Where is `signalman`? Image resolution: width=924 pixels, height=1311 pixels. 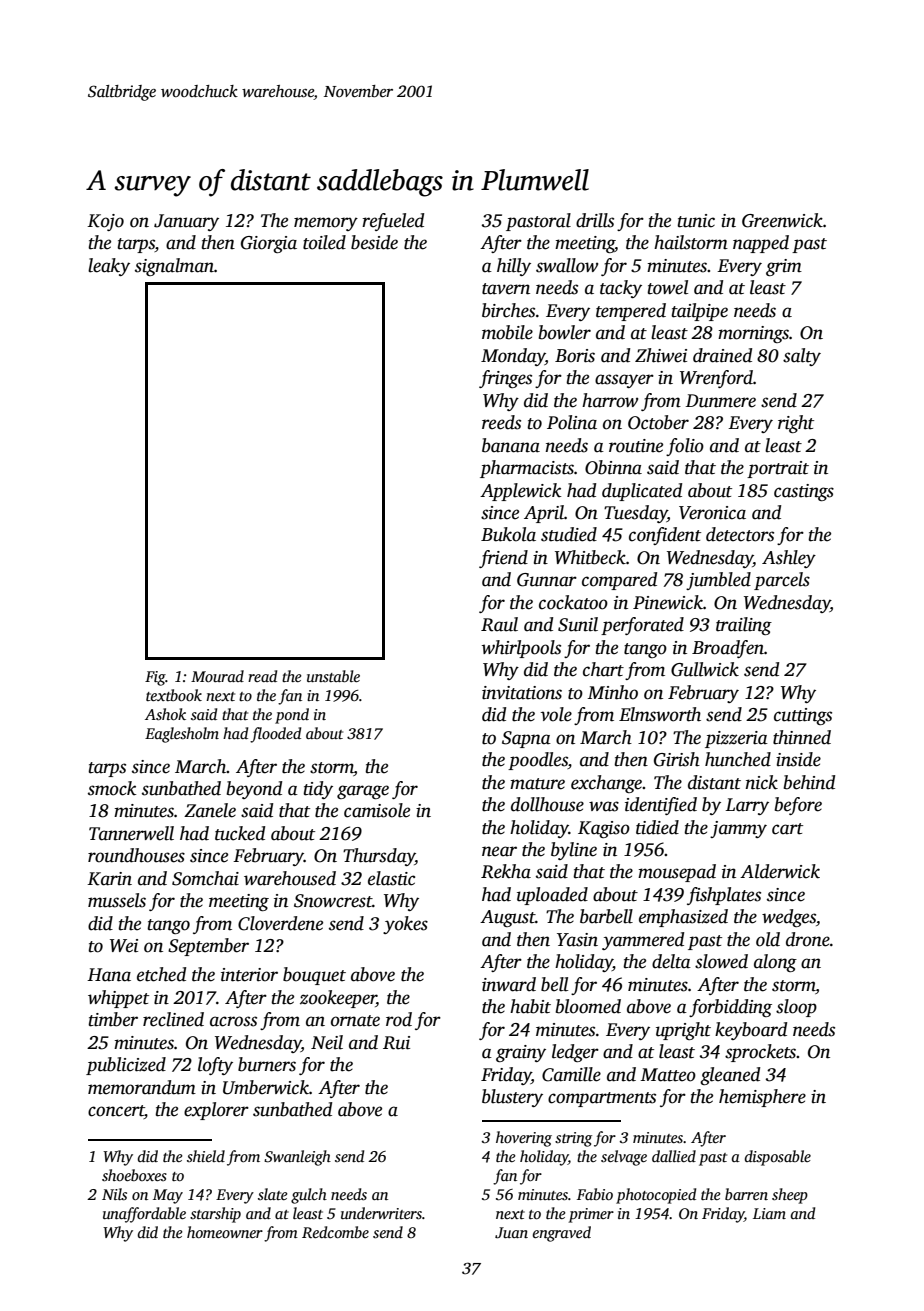 signalman is located at coordinates (174, 267).
